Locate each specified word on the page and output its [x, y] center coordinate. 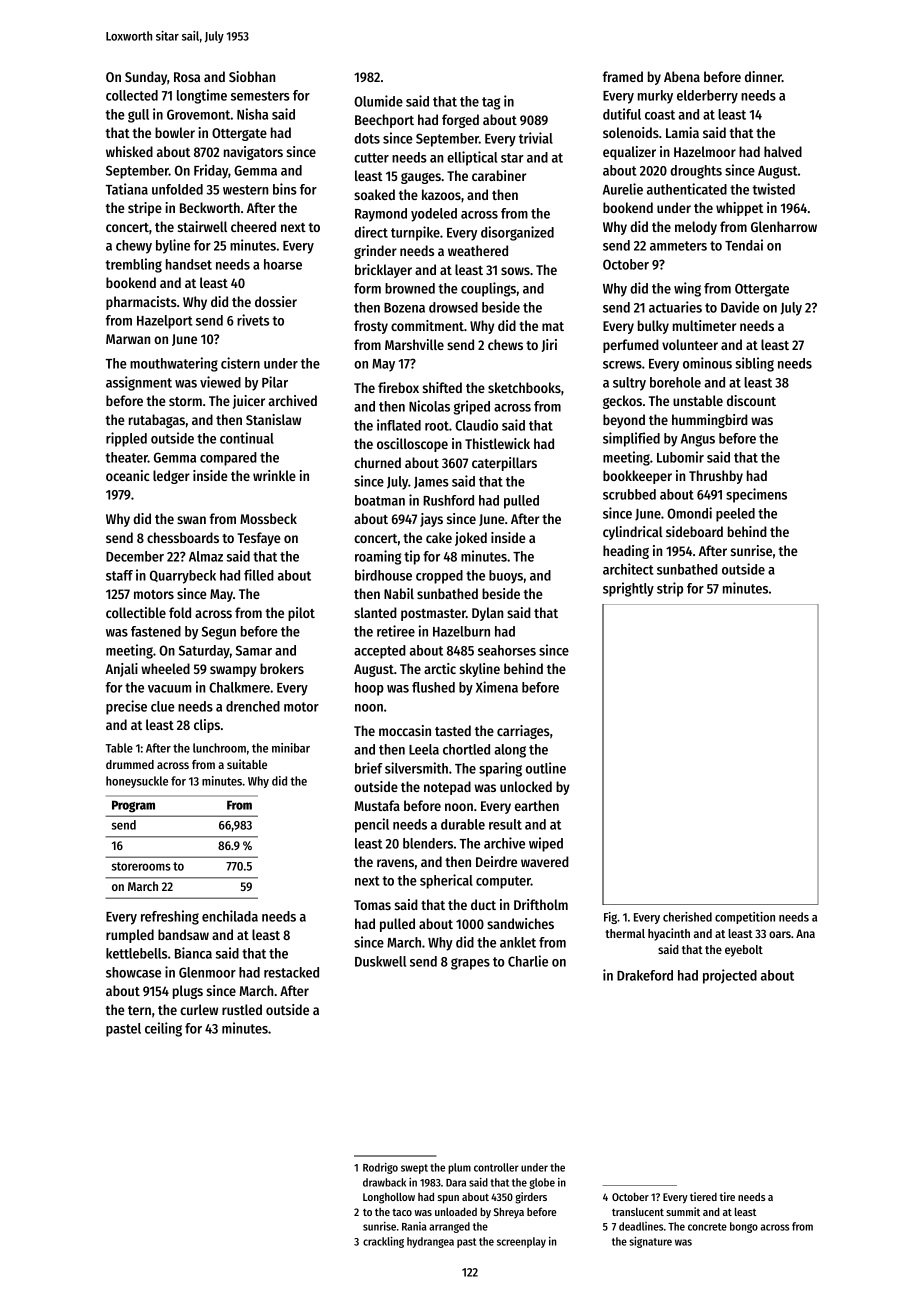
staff [119, 575]
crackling [383, 1242]
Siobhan [252, 76]
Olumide [378, 101]
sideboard [694, 531]
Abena [682, 76]
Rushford [448, 500]
